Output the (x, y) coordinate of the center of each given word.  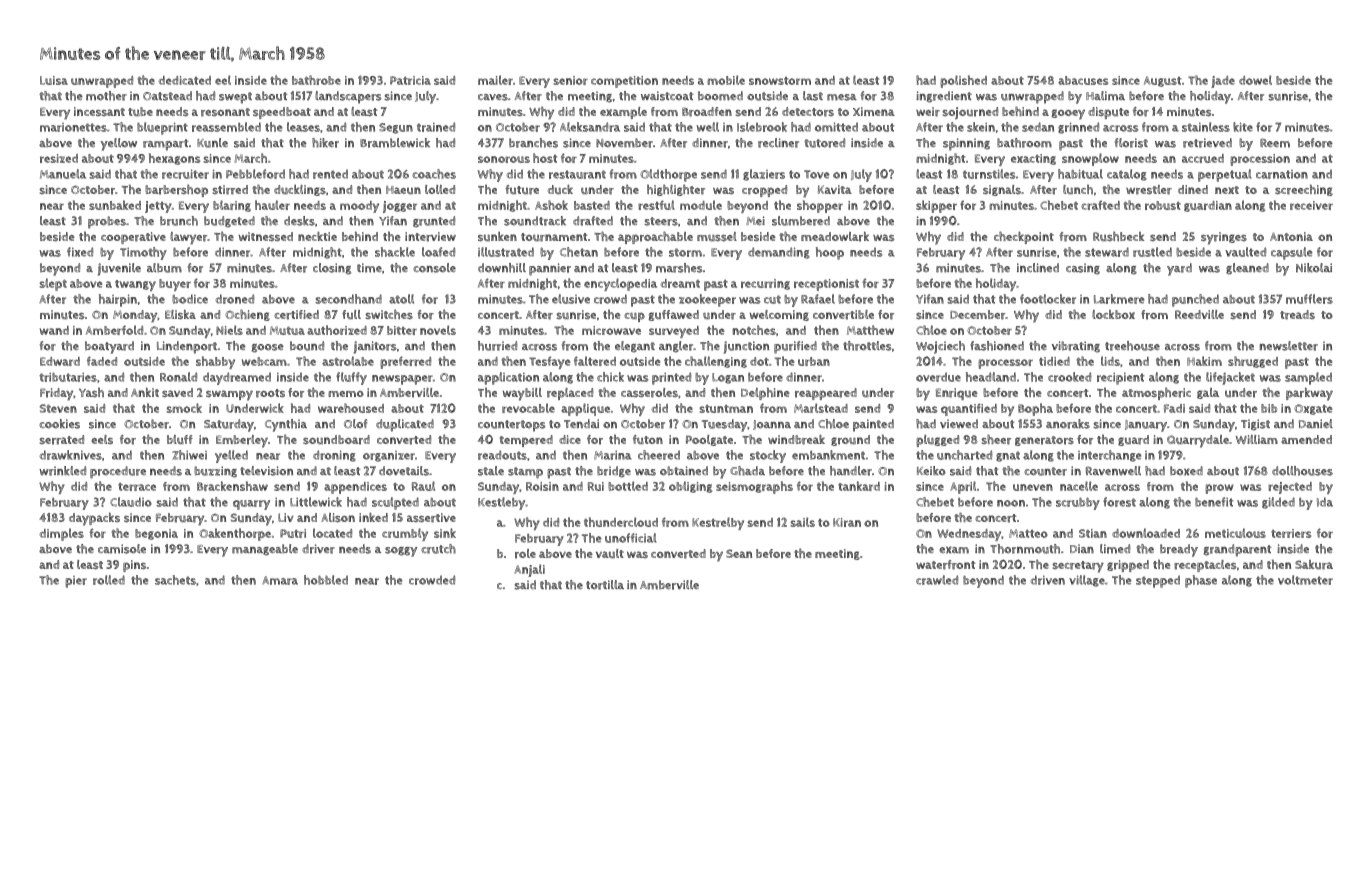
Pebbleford (255, 174)
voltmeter (1305, 580)
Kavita (835, 189)
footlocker (1048, 299)
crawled (937, 580)
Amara (280, 580)
